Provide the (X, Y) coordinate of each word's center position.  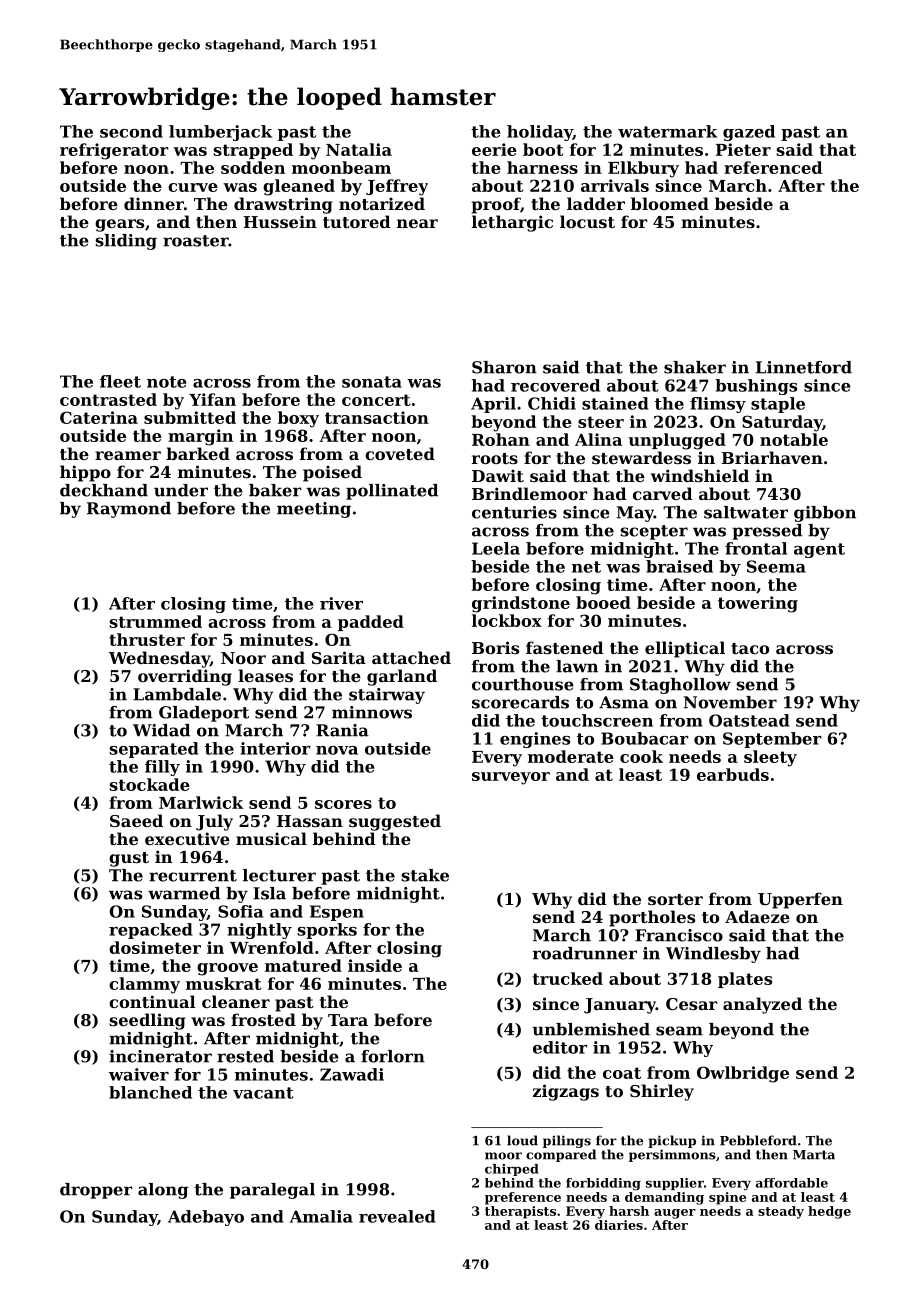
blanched (150, 1092)
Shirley (662, 1092)
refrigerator (114, 151)
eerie (494, 149)
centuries (514, 512)
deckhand (104, 490)
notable (794, 439)
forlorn (393, 1056)
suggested (395, 822)
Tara (348, 1020)
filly (162, 768)
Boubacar (645, 738)
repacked (151, 931)
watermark (667, 131)
